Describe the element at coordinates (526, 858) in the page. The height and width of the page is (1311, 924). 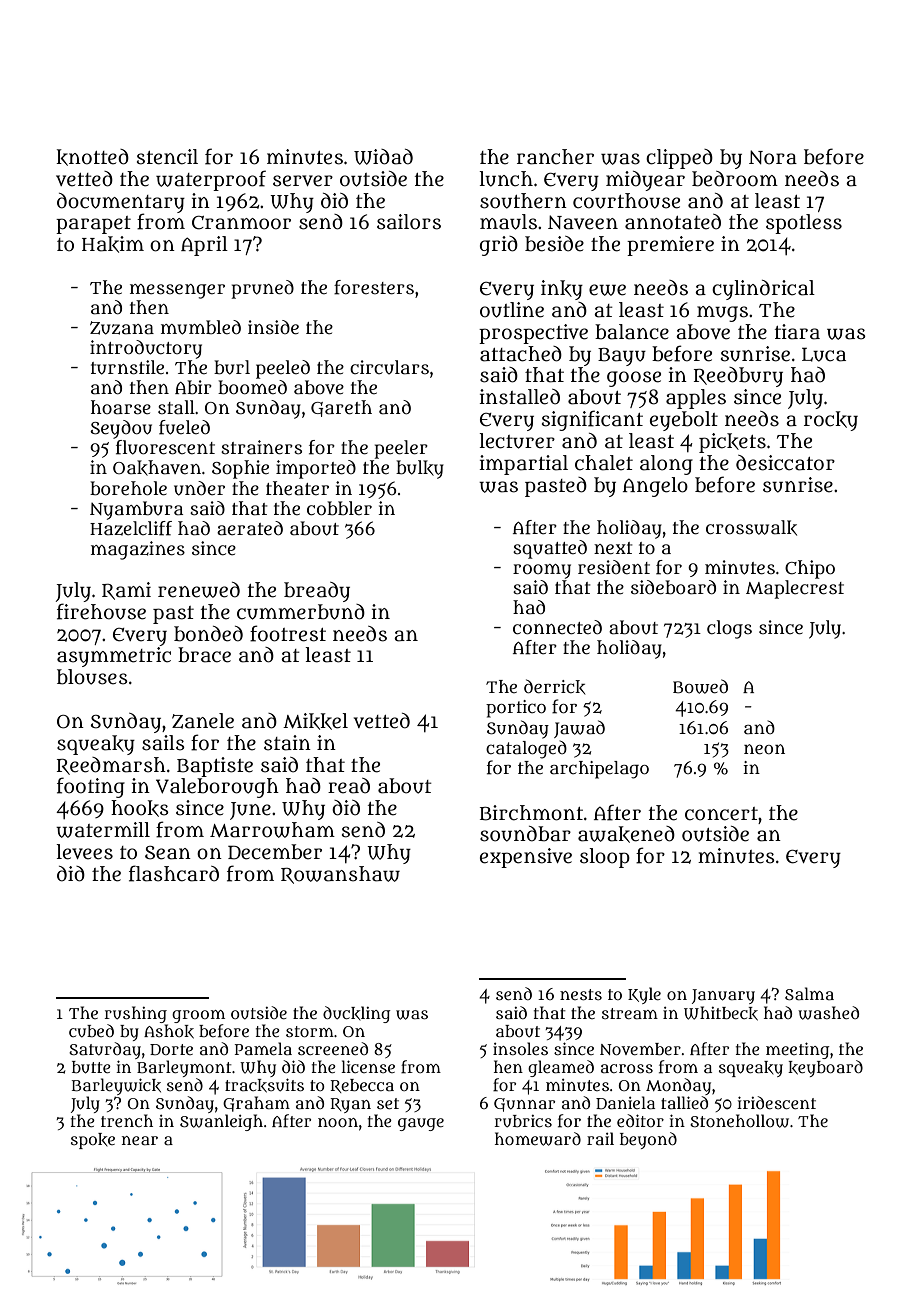
I see `expensive` at that location.
